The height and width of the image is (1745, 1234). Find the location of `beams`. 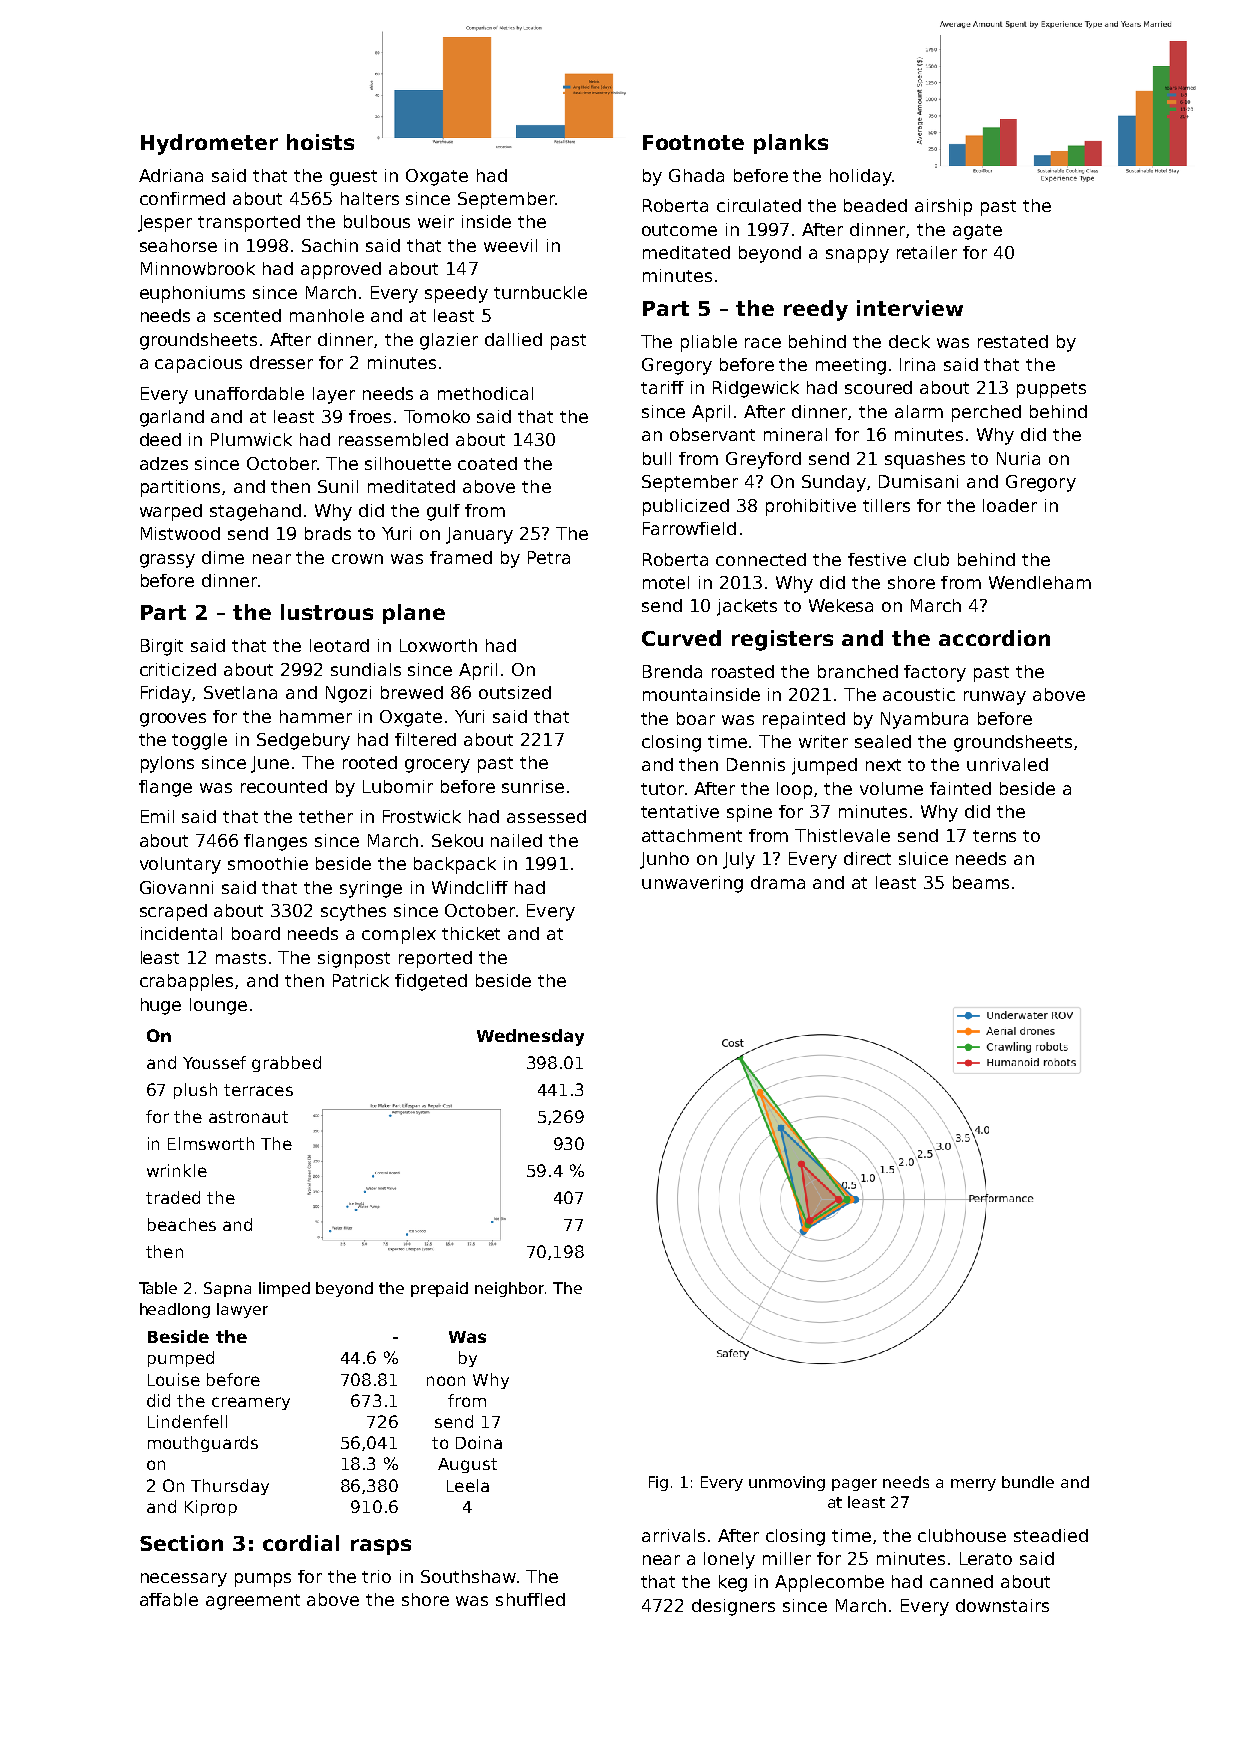

beams is located at coordinates (981, 882).
